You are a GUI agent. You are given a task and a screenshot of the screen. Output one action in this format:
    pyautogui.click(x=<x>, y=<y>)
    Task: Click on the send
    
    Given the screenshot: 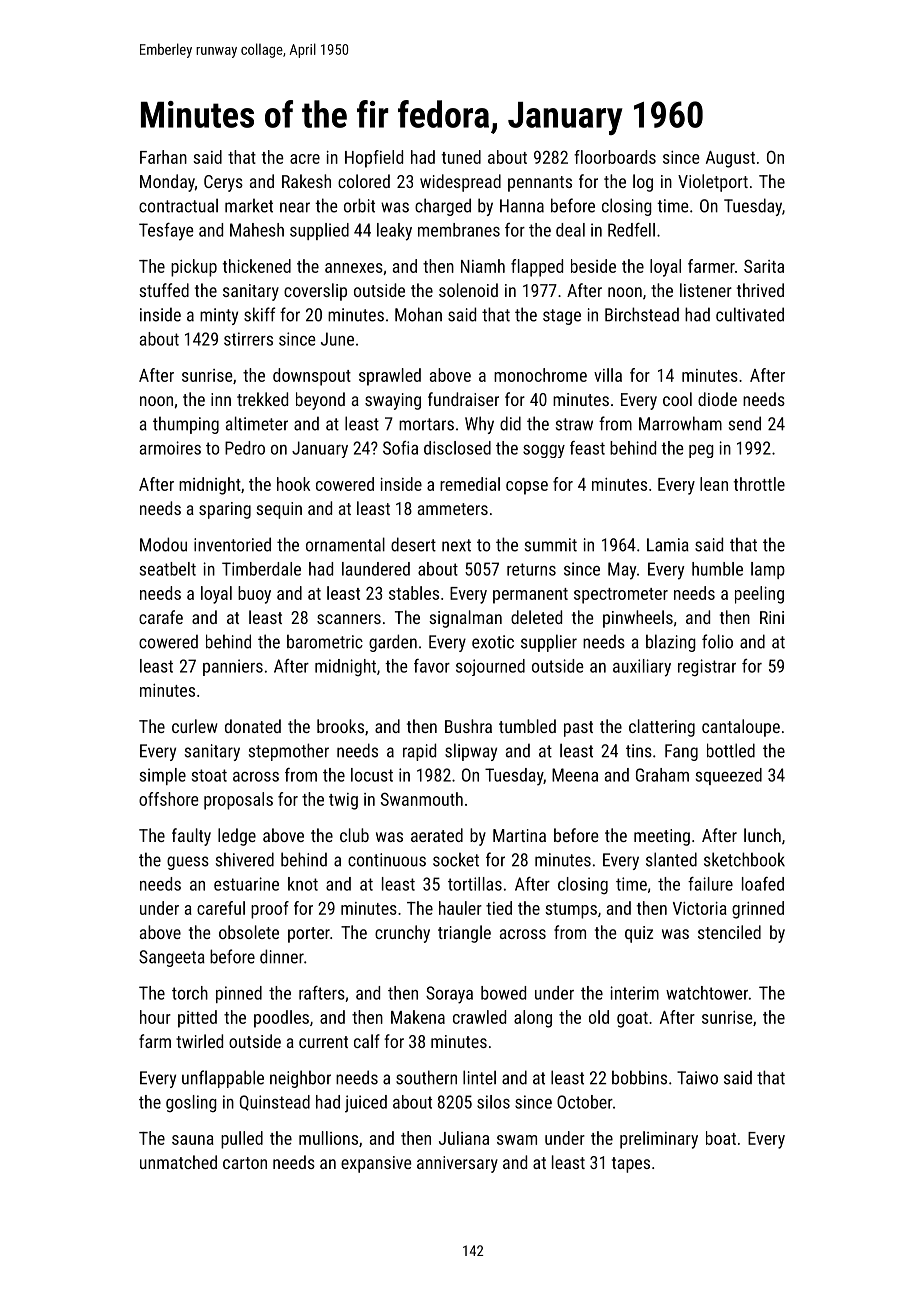 What is the action you would take?
    pyautogui.click(x=745, y=423)
